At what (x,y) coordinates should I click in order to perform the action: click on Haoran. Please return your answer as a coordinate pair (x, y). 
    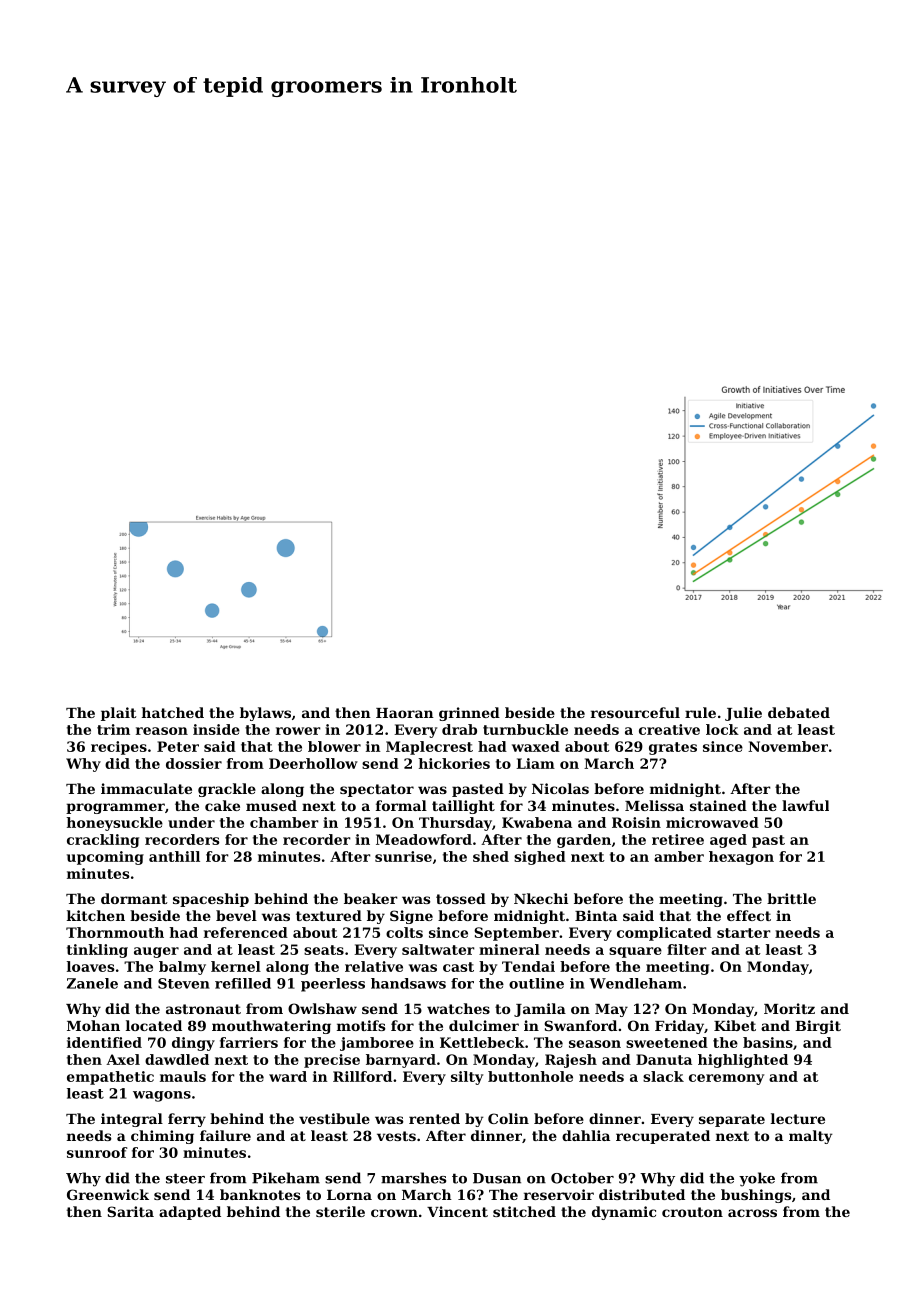
    Looking at the image, I should click on (405, 713).
